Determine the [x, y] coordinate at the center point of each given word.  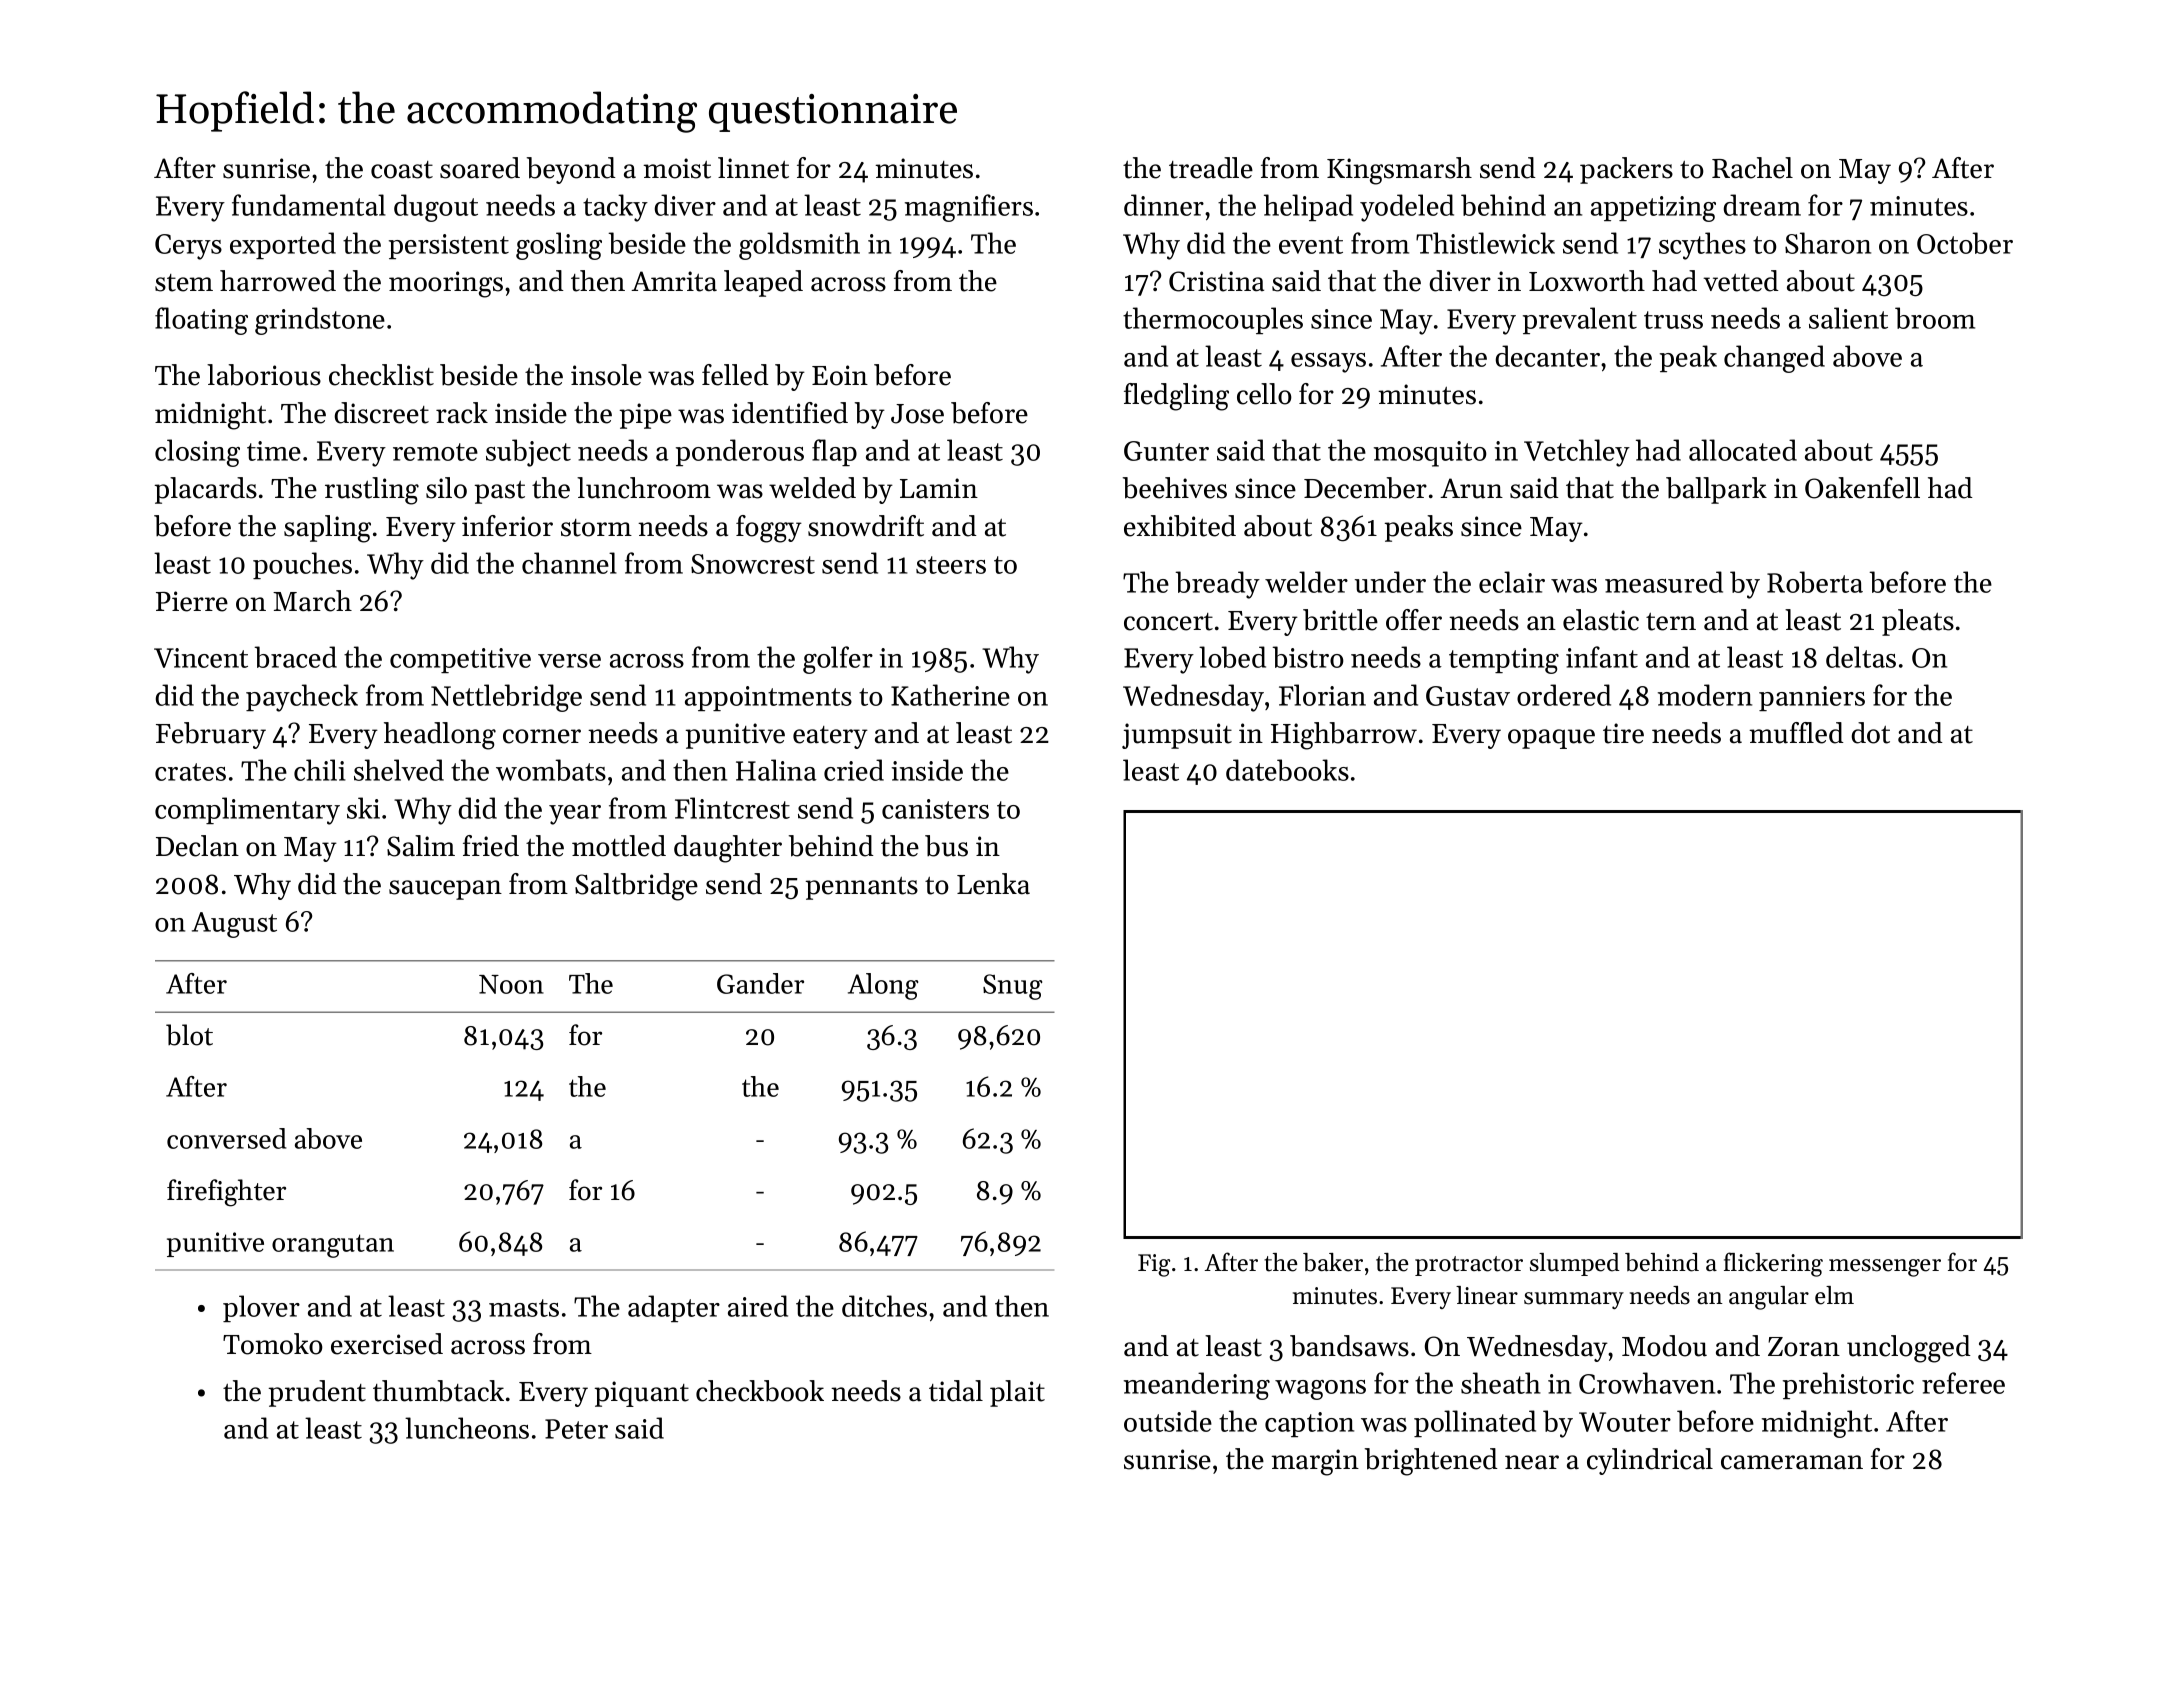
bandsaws [1349, 1346]
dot [1870, 733]
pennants [862, 888]
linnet [753, 168]
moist [677, 168]
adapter [674, 1308]
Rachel [1752, 168]
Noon [511, 984]
